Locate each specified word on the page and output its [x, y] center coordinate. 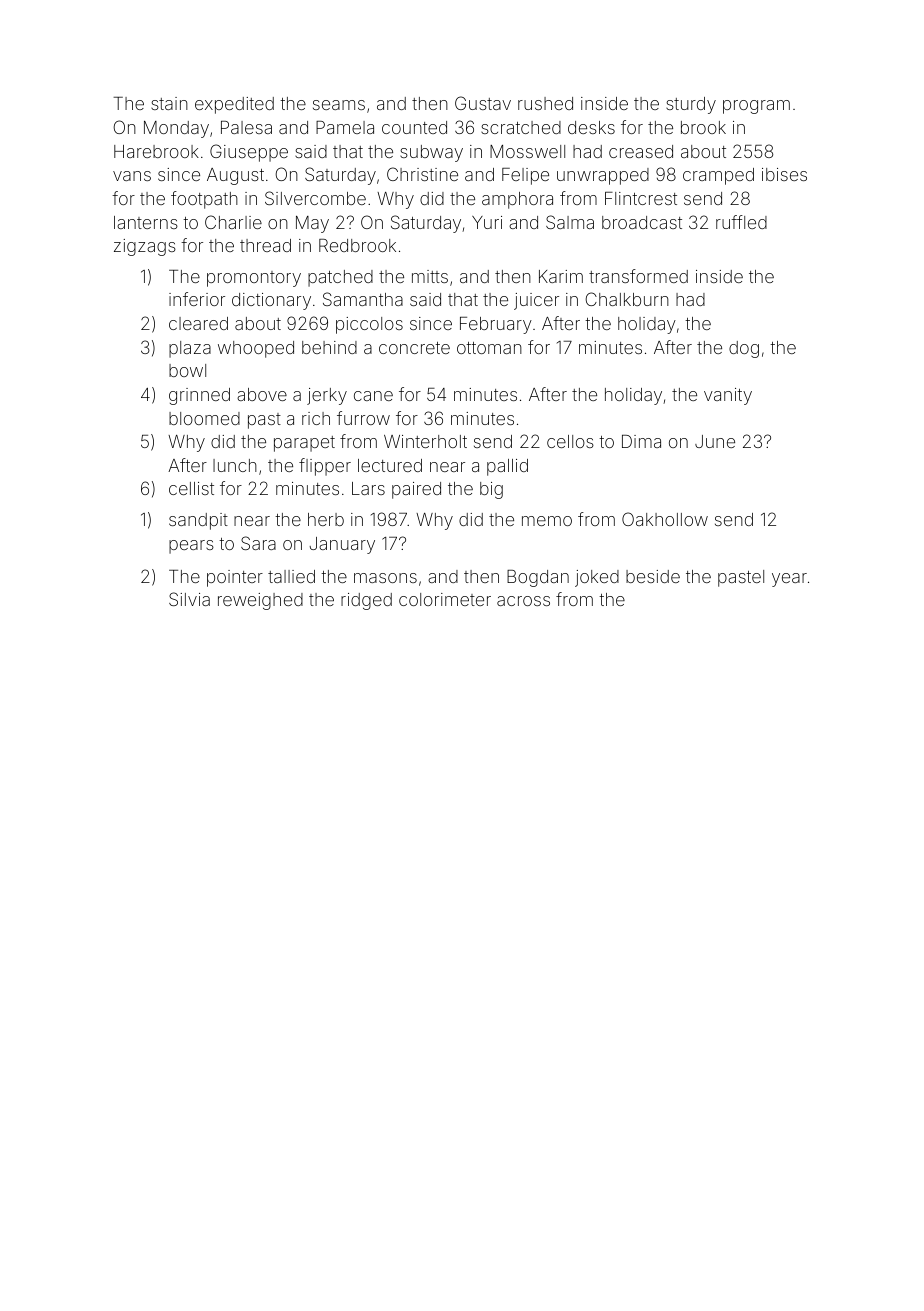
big [491, 490]
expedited [234, 105]
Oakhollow [665, 519]
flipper [325, 467]
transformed [638, 276]
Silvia [189, 599]
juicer [536, 301]
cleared [198, 323]
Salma [570, 222]
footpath [204, 200]
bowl [187, 370]
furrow [363, 418]
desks [591, 127]
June [715, 441]
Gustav [483, 103]
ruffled [741, 222]
